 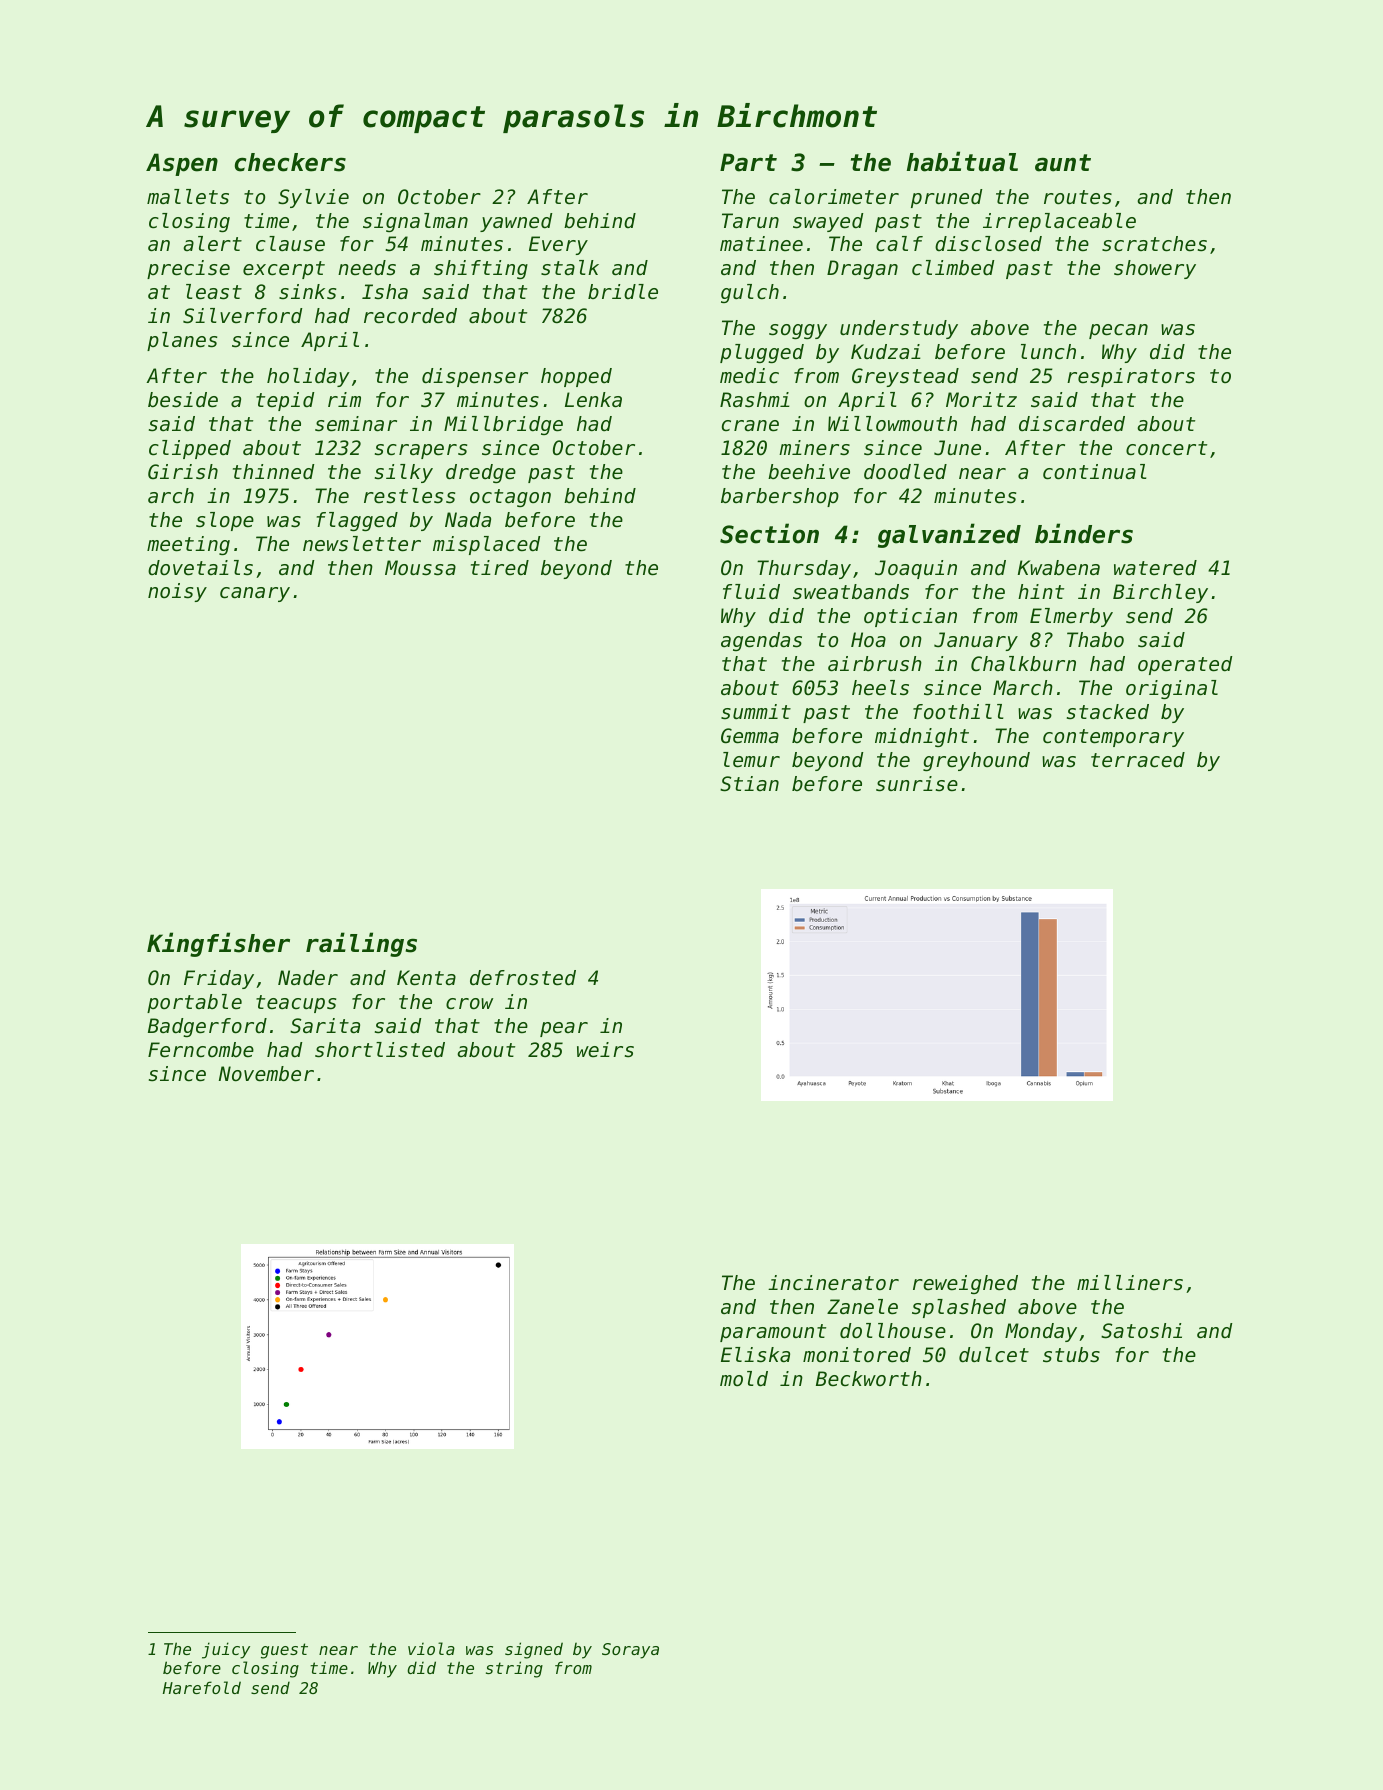 I want to click on Part, so click(x=748, y=162).
